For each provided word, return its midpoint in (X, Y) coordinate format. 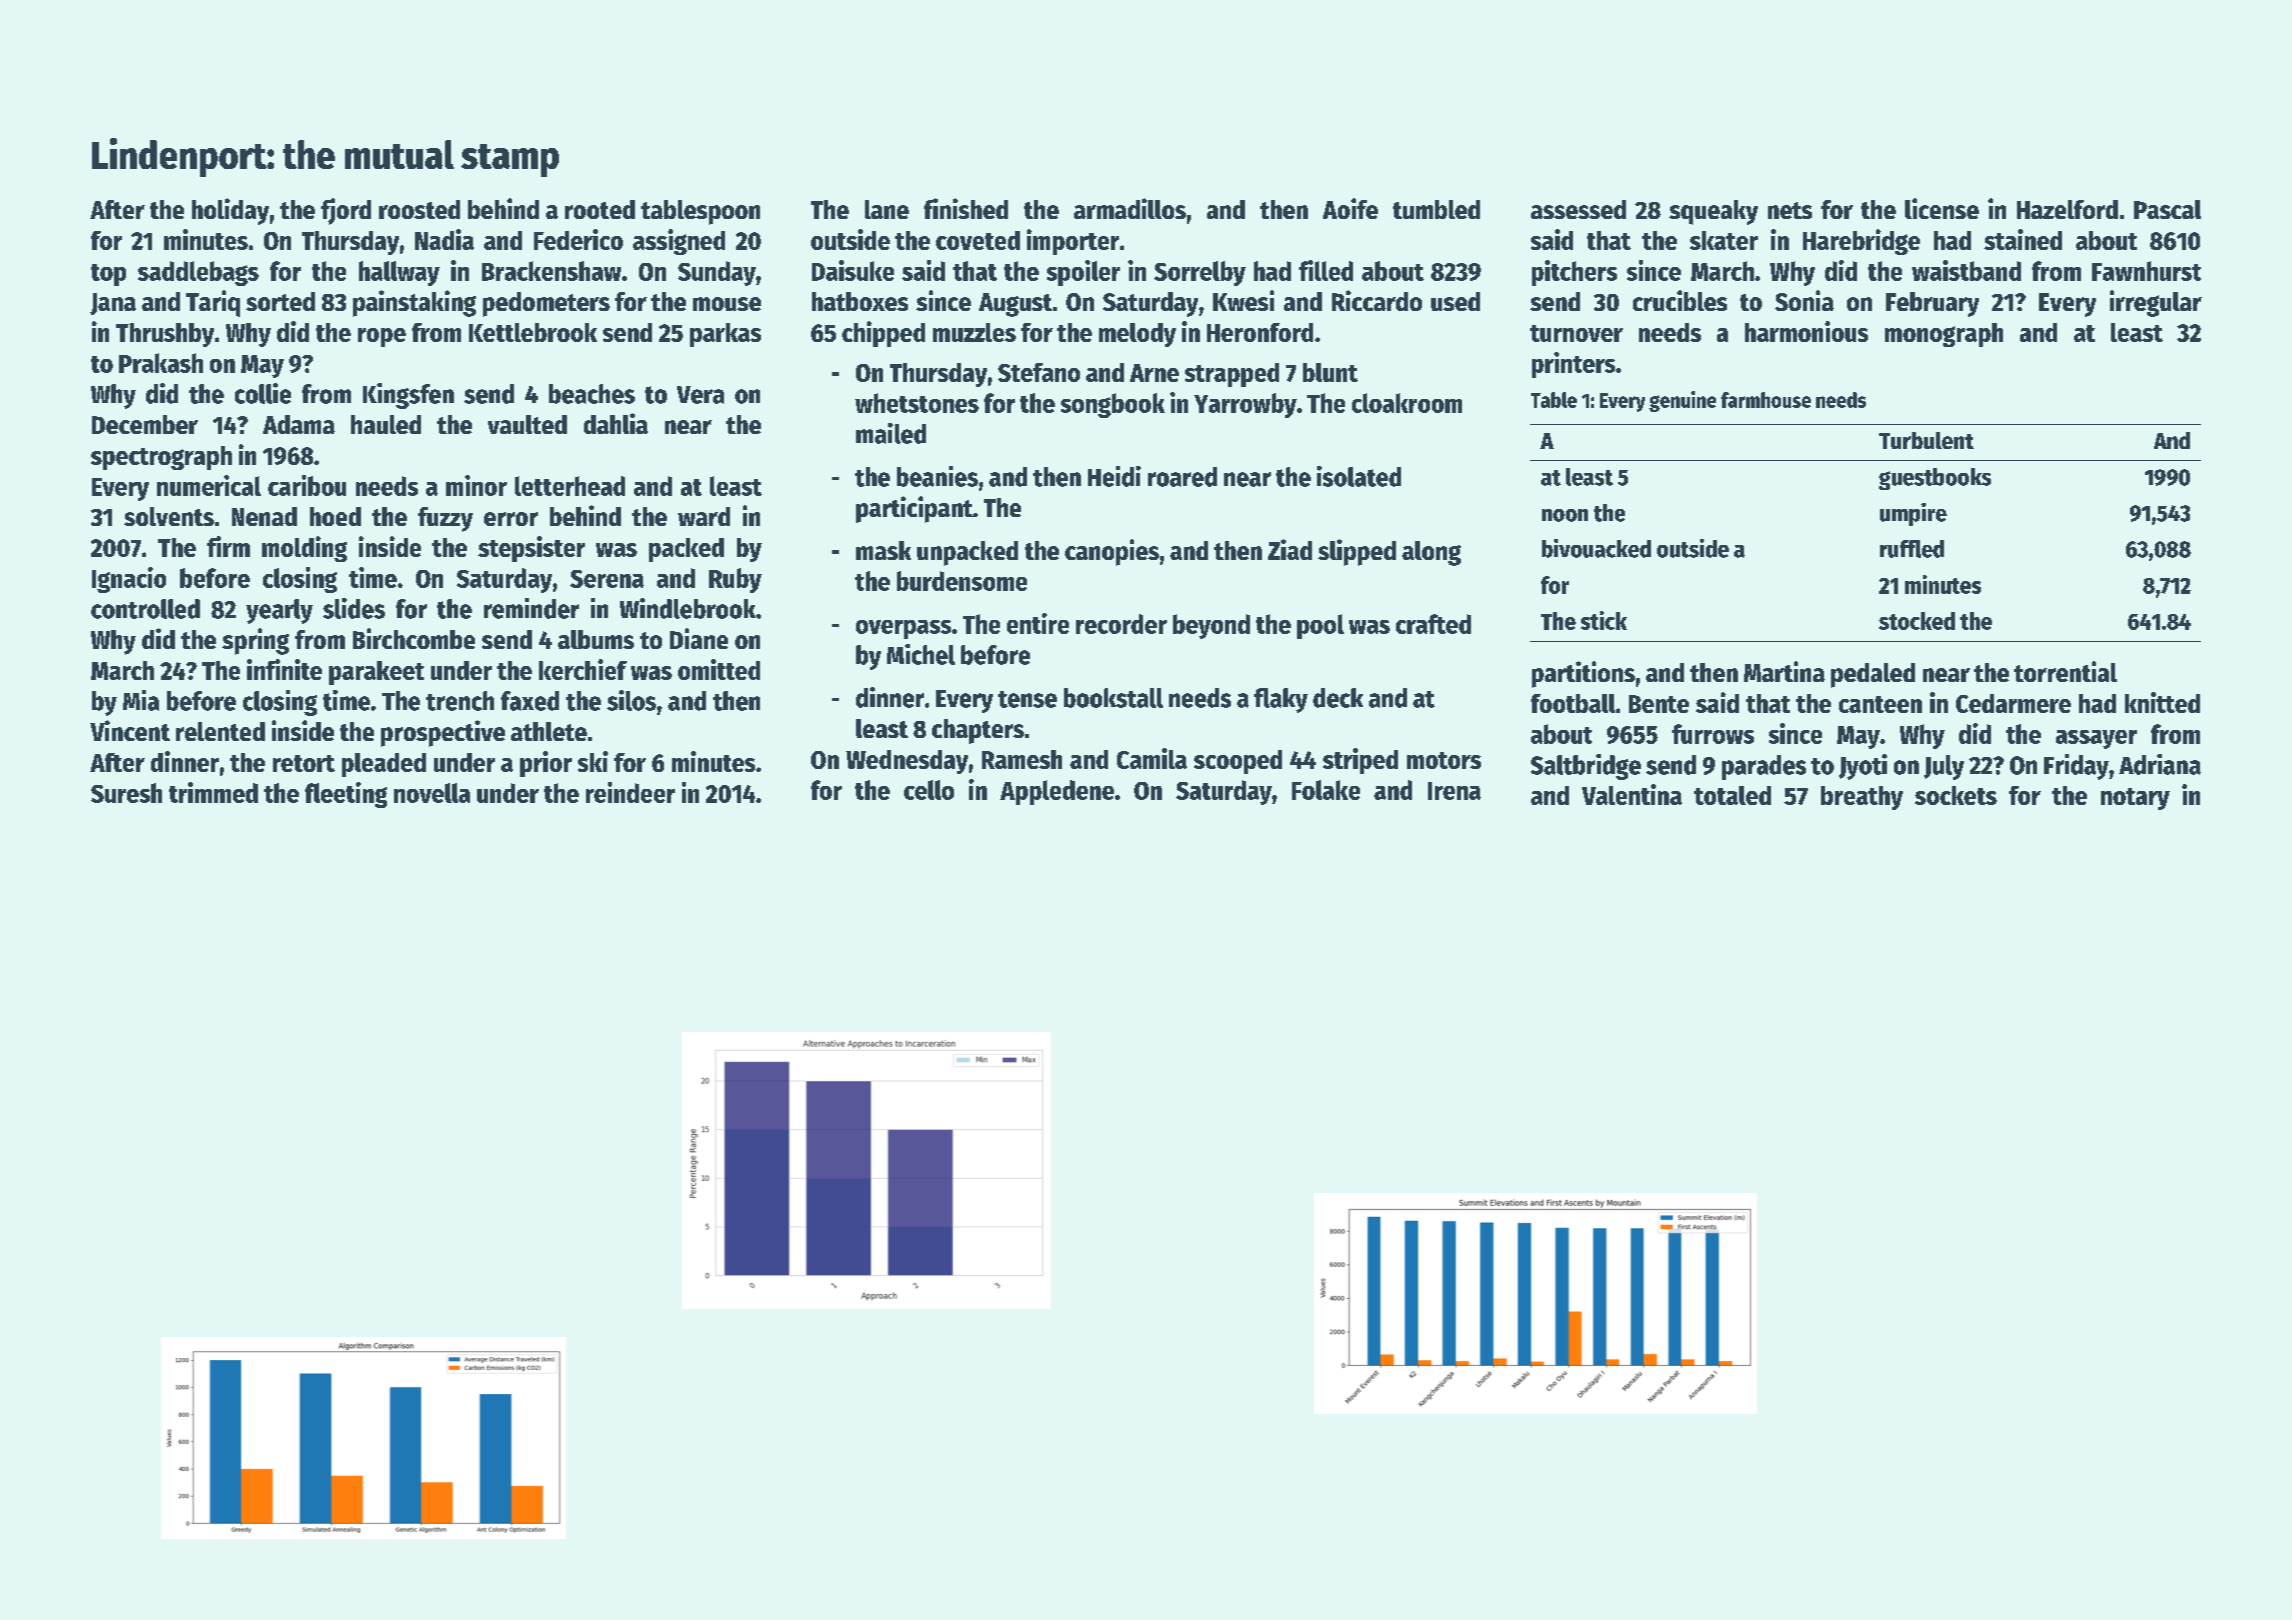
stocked (1917, 621)
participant (914, 509)
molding (304, 549)
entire (1038, 623)
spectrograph (161, 458)
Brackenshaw (551, 271)
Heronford (1260, 332)
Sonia (1804, 300)
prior (546, 764)
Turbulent (1926, 440)
